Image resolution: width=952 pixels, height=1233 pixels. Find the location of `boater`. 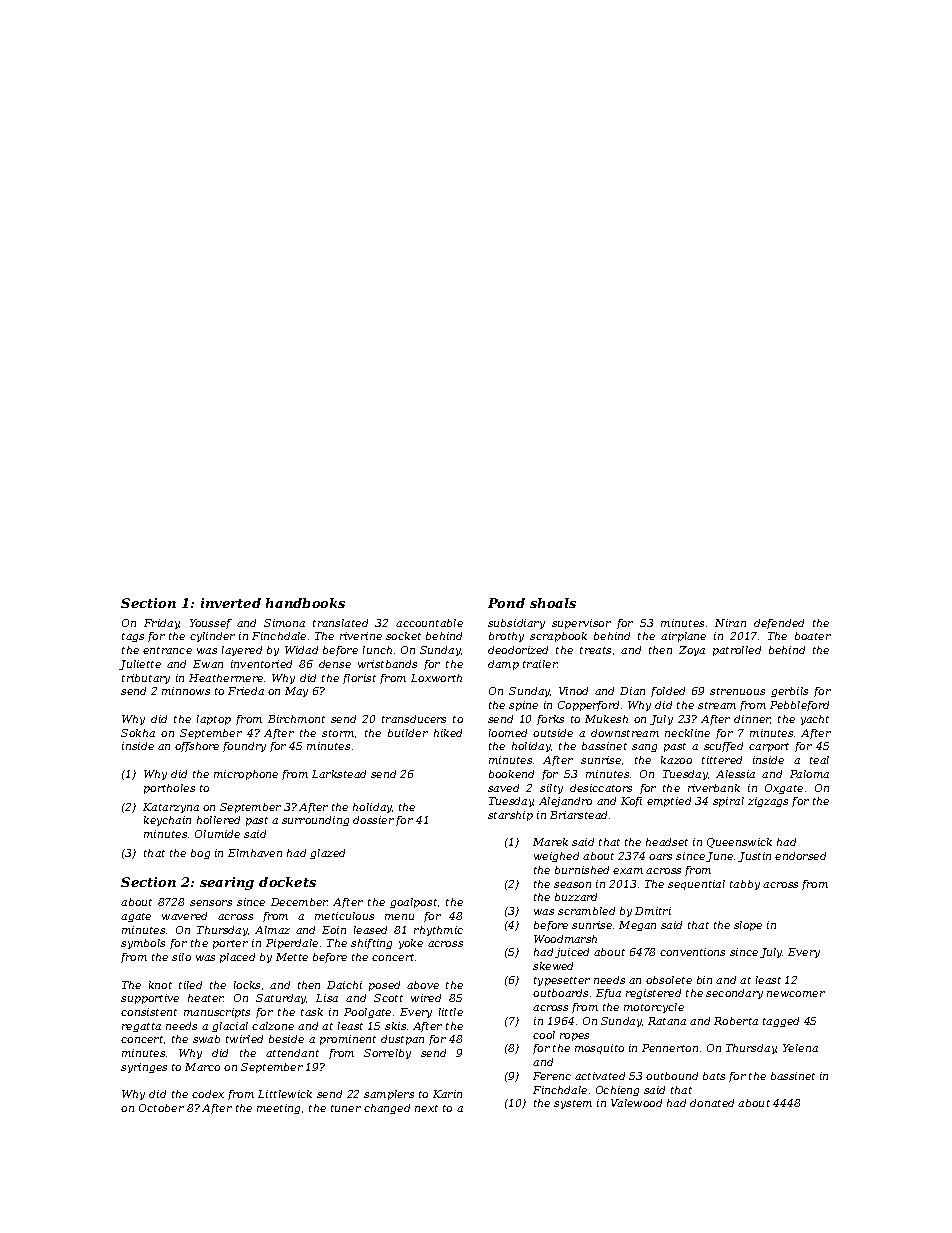

boater is located at coordinates (813, 636).
